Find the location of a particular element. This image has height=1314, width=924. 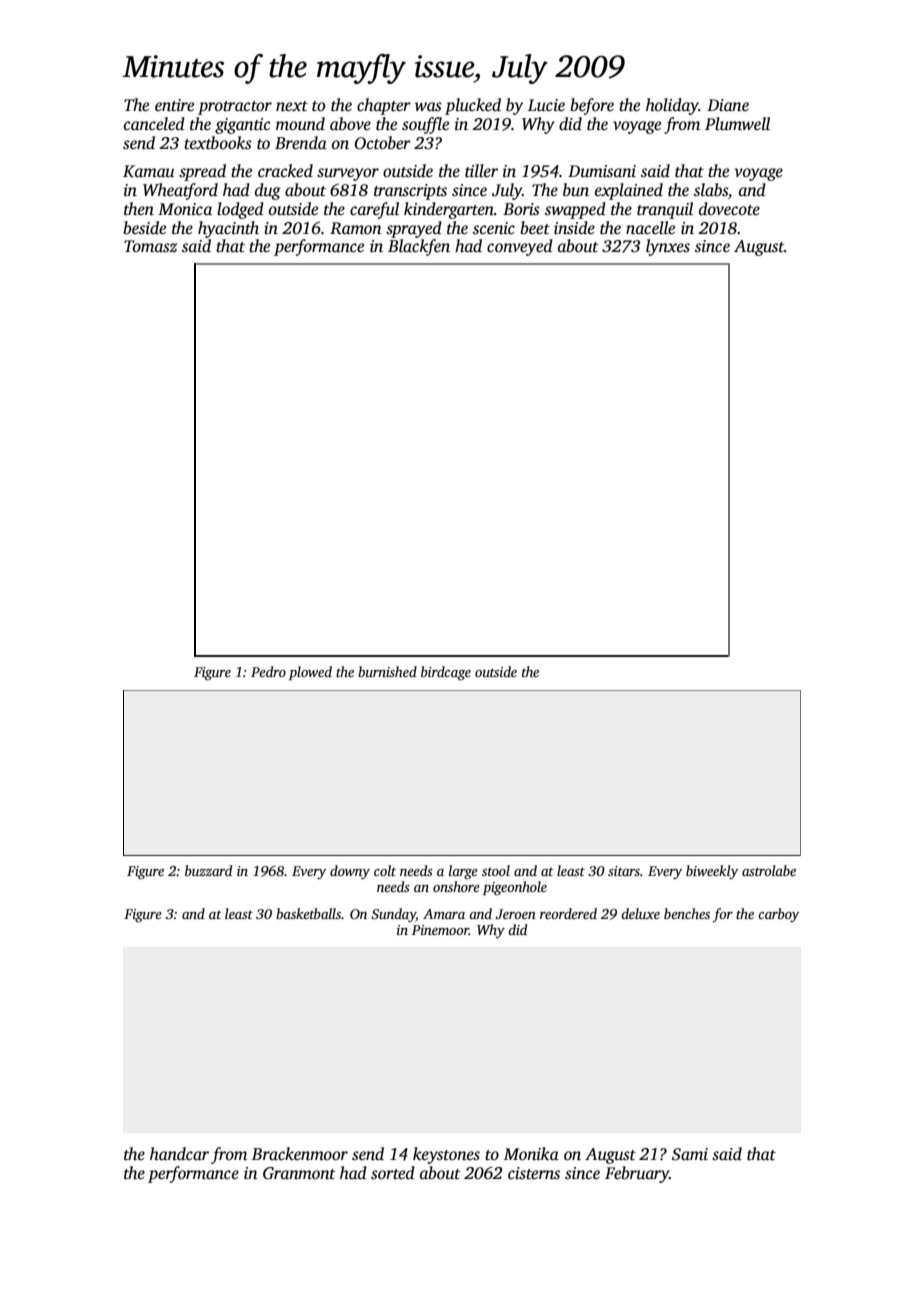

entire is located at coordinates (174, 105).
